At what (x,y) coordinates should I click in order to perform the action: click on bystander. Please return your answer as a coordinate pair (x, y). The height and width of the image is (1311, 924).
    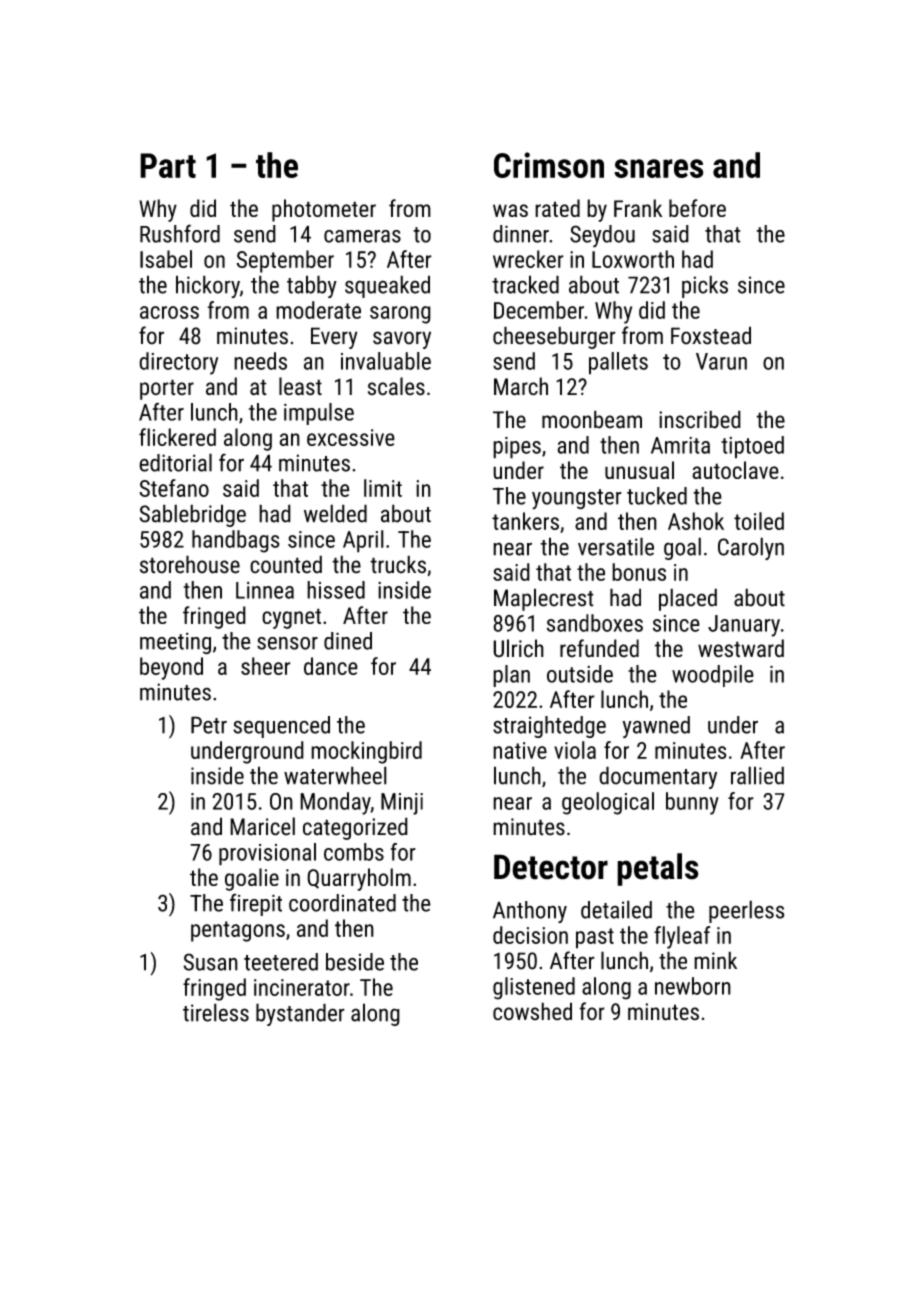
    Looking at the image, I should click on (300, 1014).
